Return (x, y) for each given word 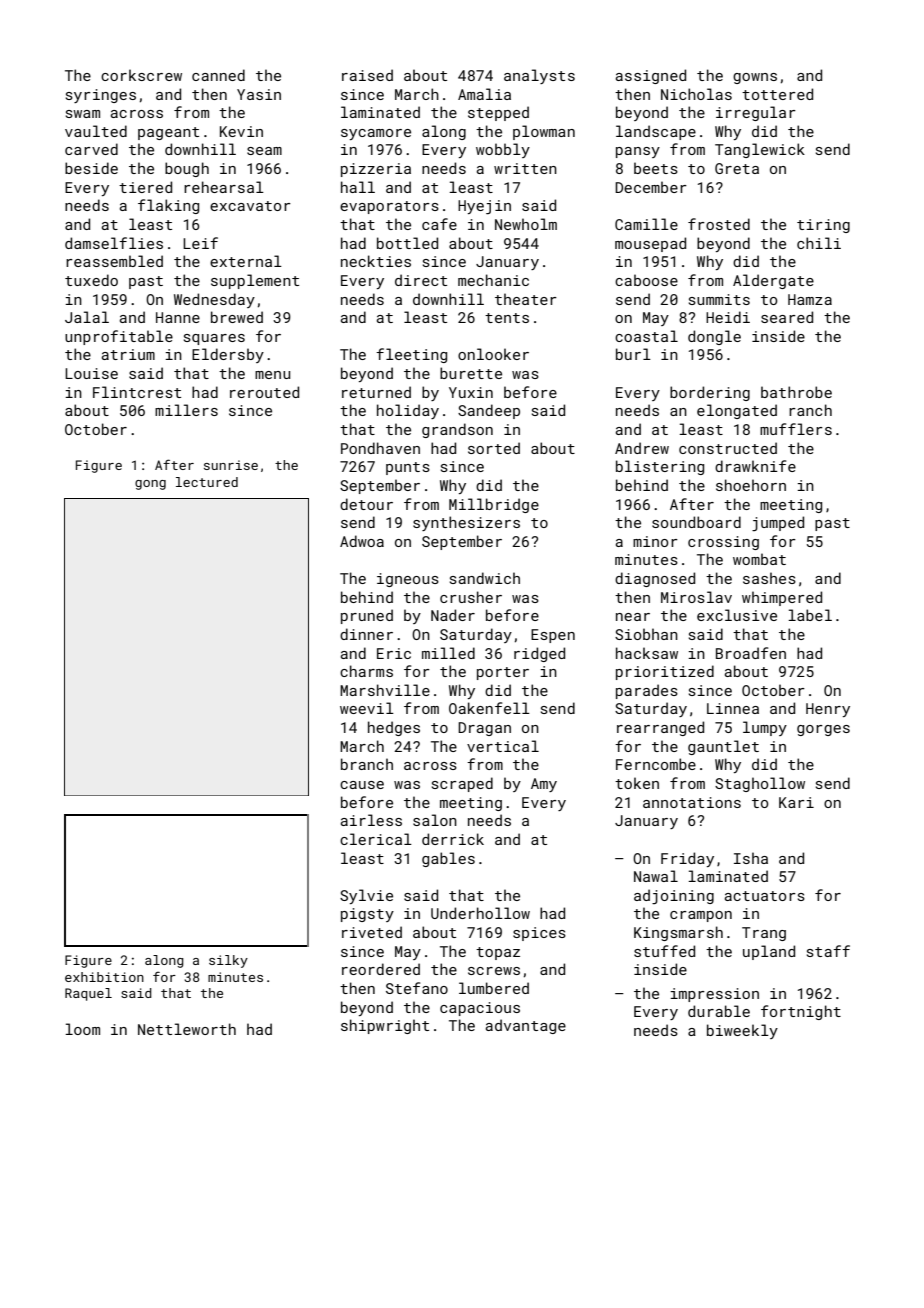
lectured (207, 482)
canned (218, 75)
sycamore (376, 134)
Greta (737, 168)
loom (82, 1029)
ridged (539, 654)
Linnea (733, 708)
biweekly (742, 1031)
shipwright (385, 1026)
